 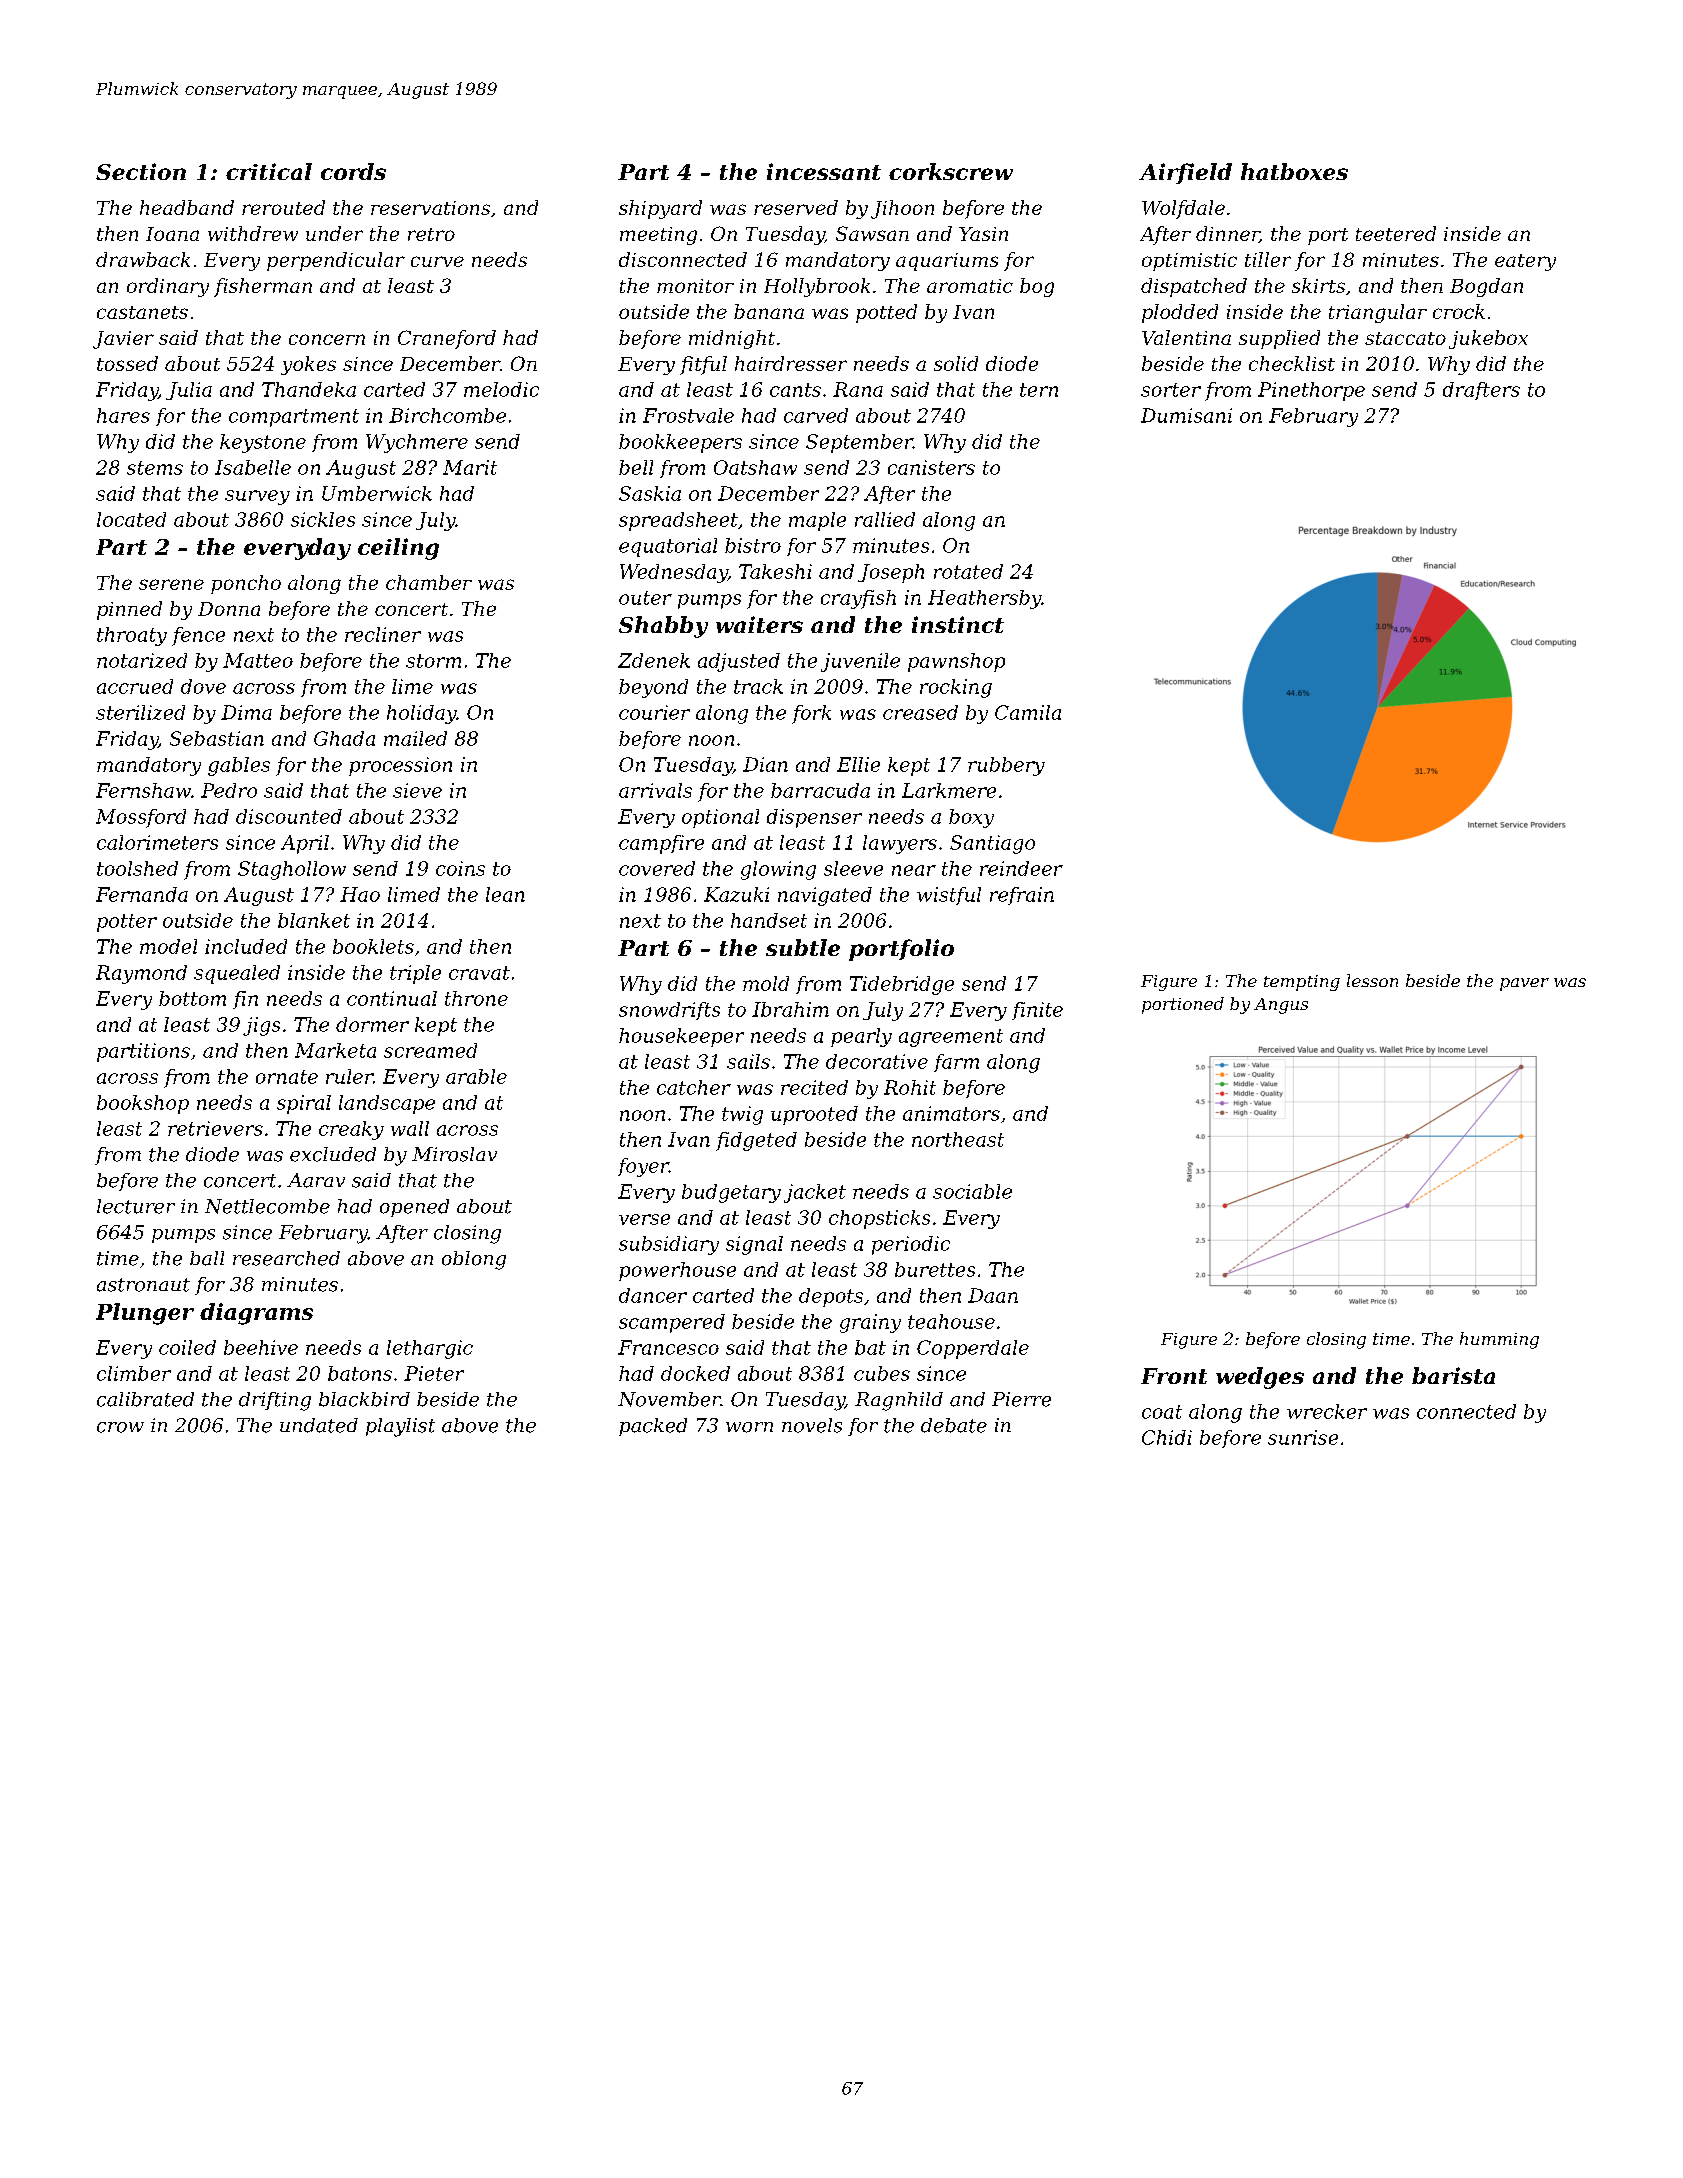 I want to click on solid, so click(x=956, y=363).
